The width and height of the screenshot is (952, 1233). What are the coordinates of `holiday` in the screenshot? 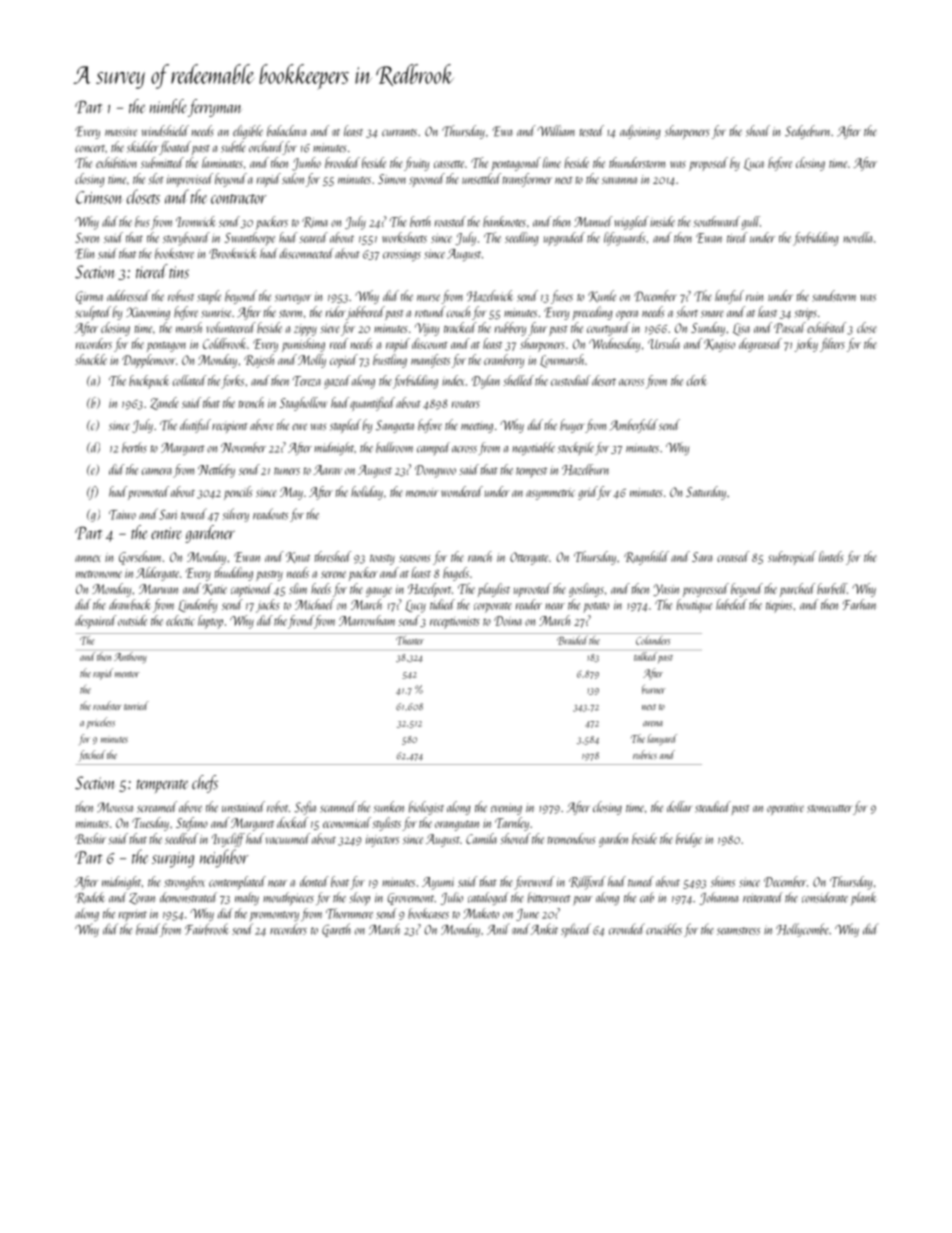 It's located at (367, 493).
